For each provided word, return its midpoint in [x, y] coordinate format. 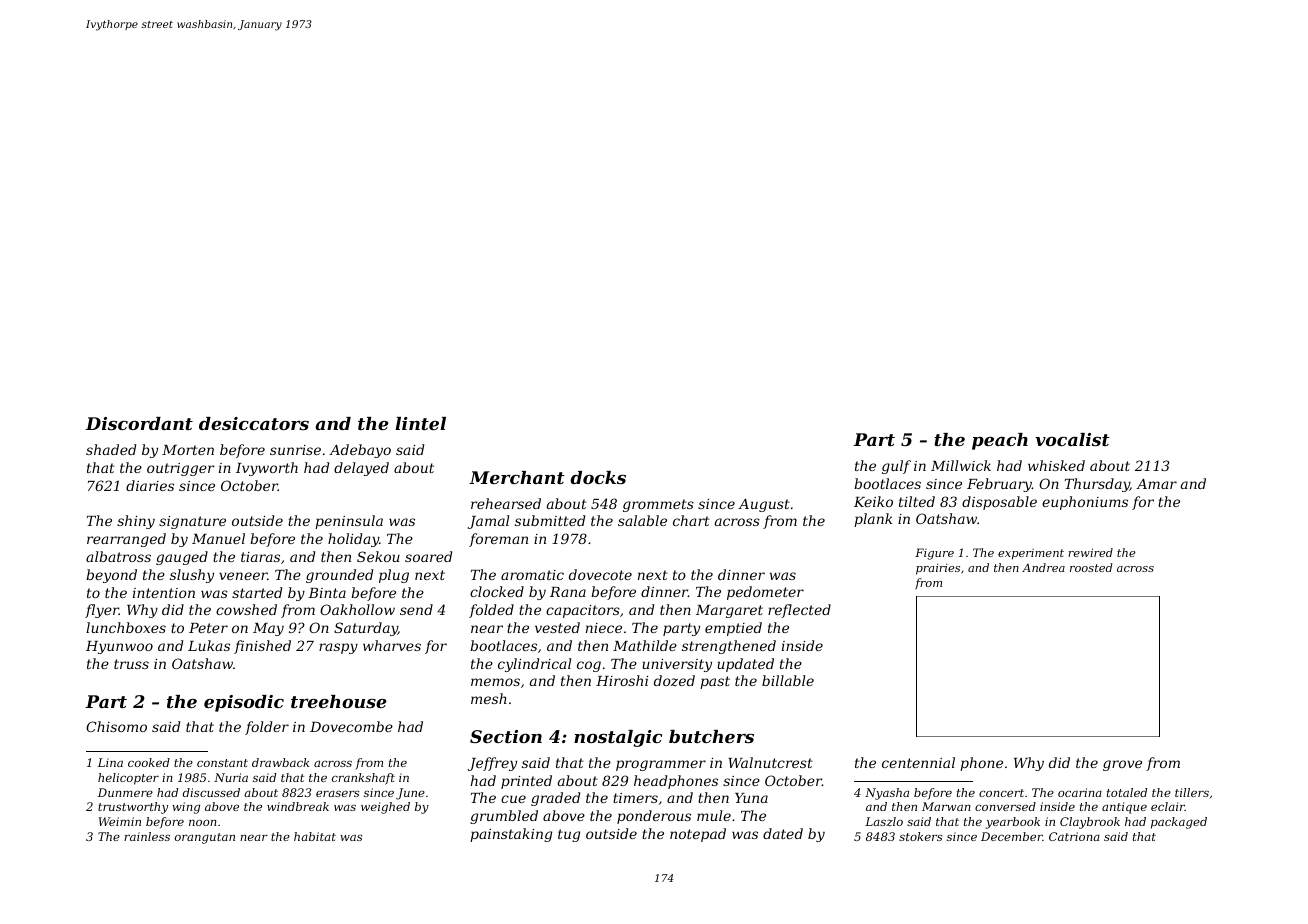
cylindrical [534, 665]
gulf [896, 467]
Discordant [139, 423]
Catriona [1074, 836]
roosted [1091, 567]
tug [569, 835]
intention [164, 593]
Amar [1156, 484]
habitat [315, 836]
